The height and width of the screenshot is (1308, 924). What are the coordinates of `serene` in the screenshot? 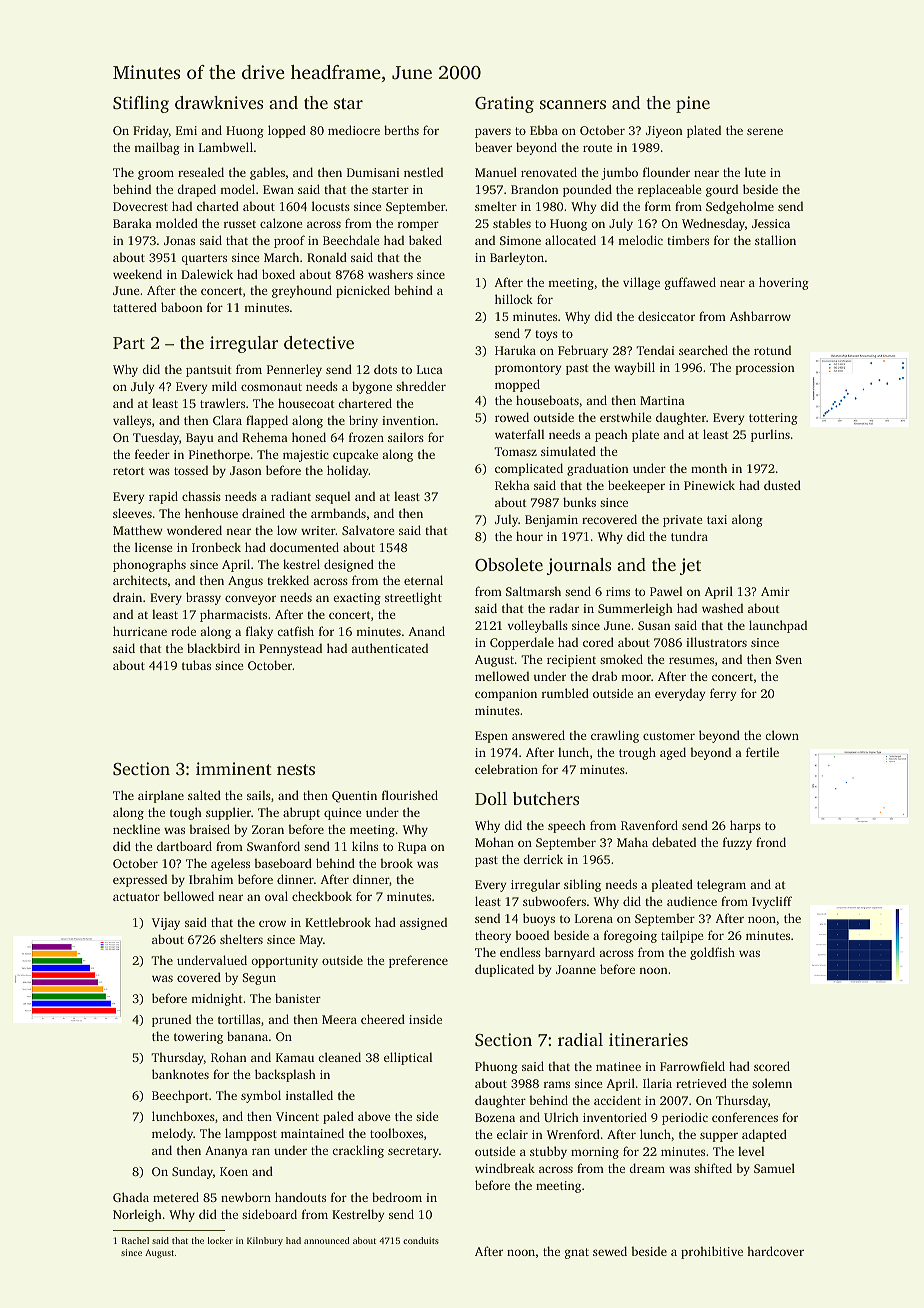 It's located at (765, 131).
